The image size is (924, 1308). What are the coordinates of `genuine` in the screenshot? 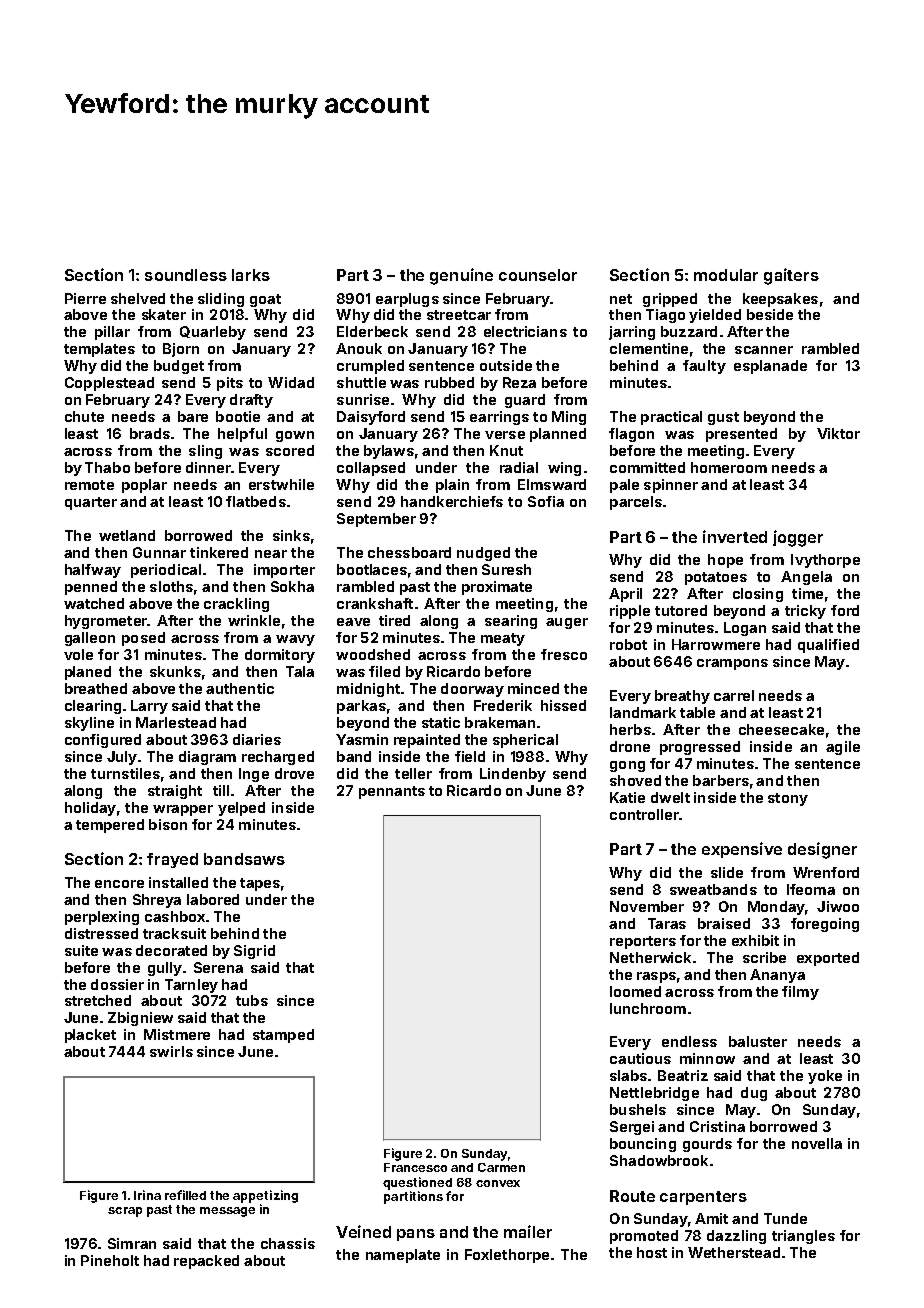 It's located at (461, 276).
